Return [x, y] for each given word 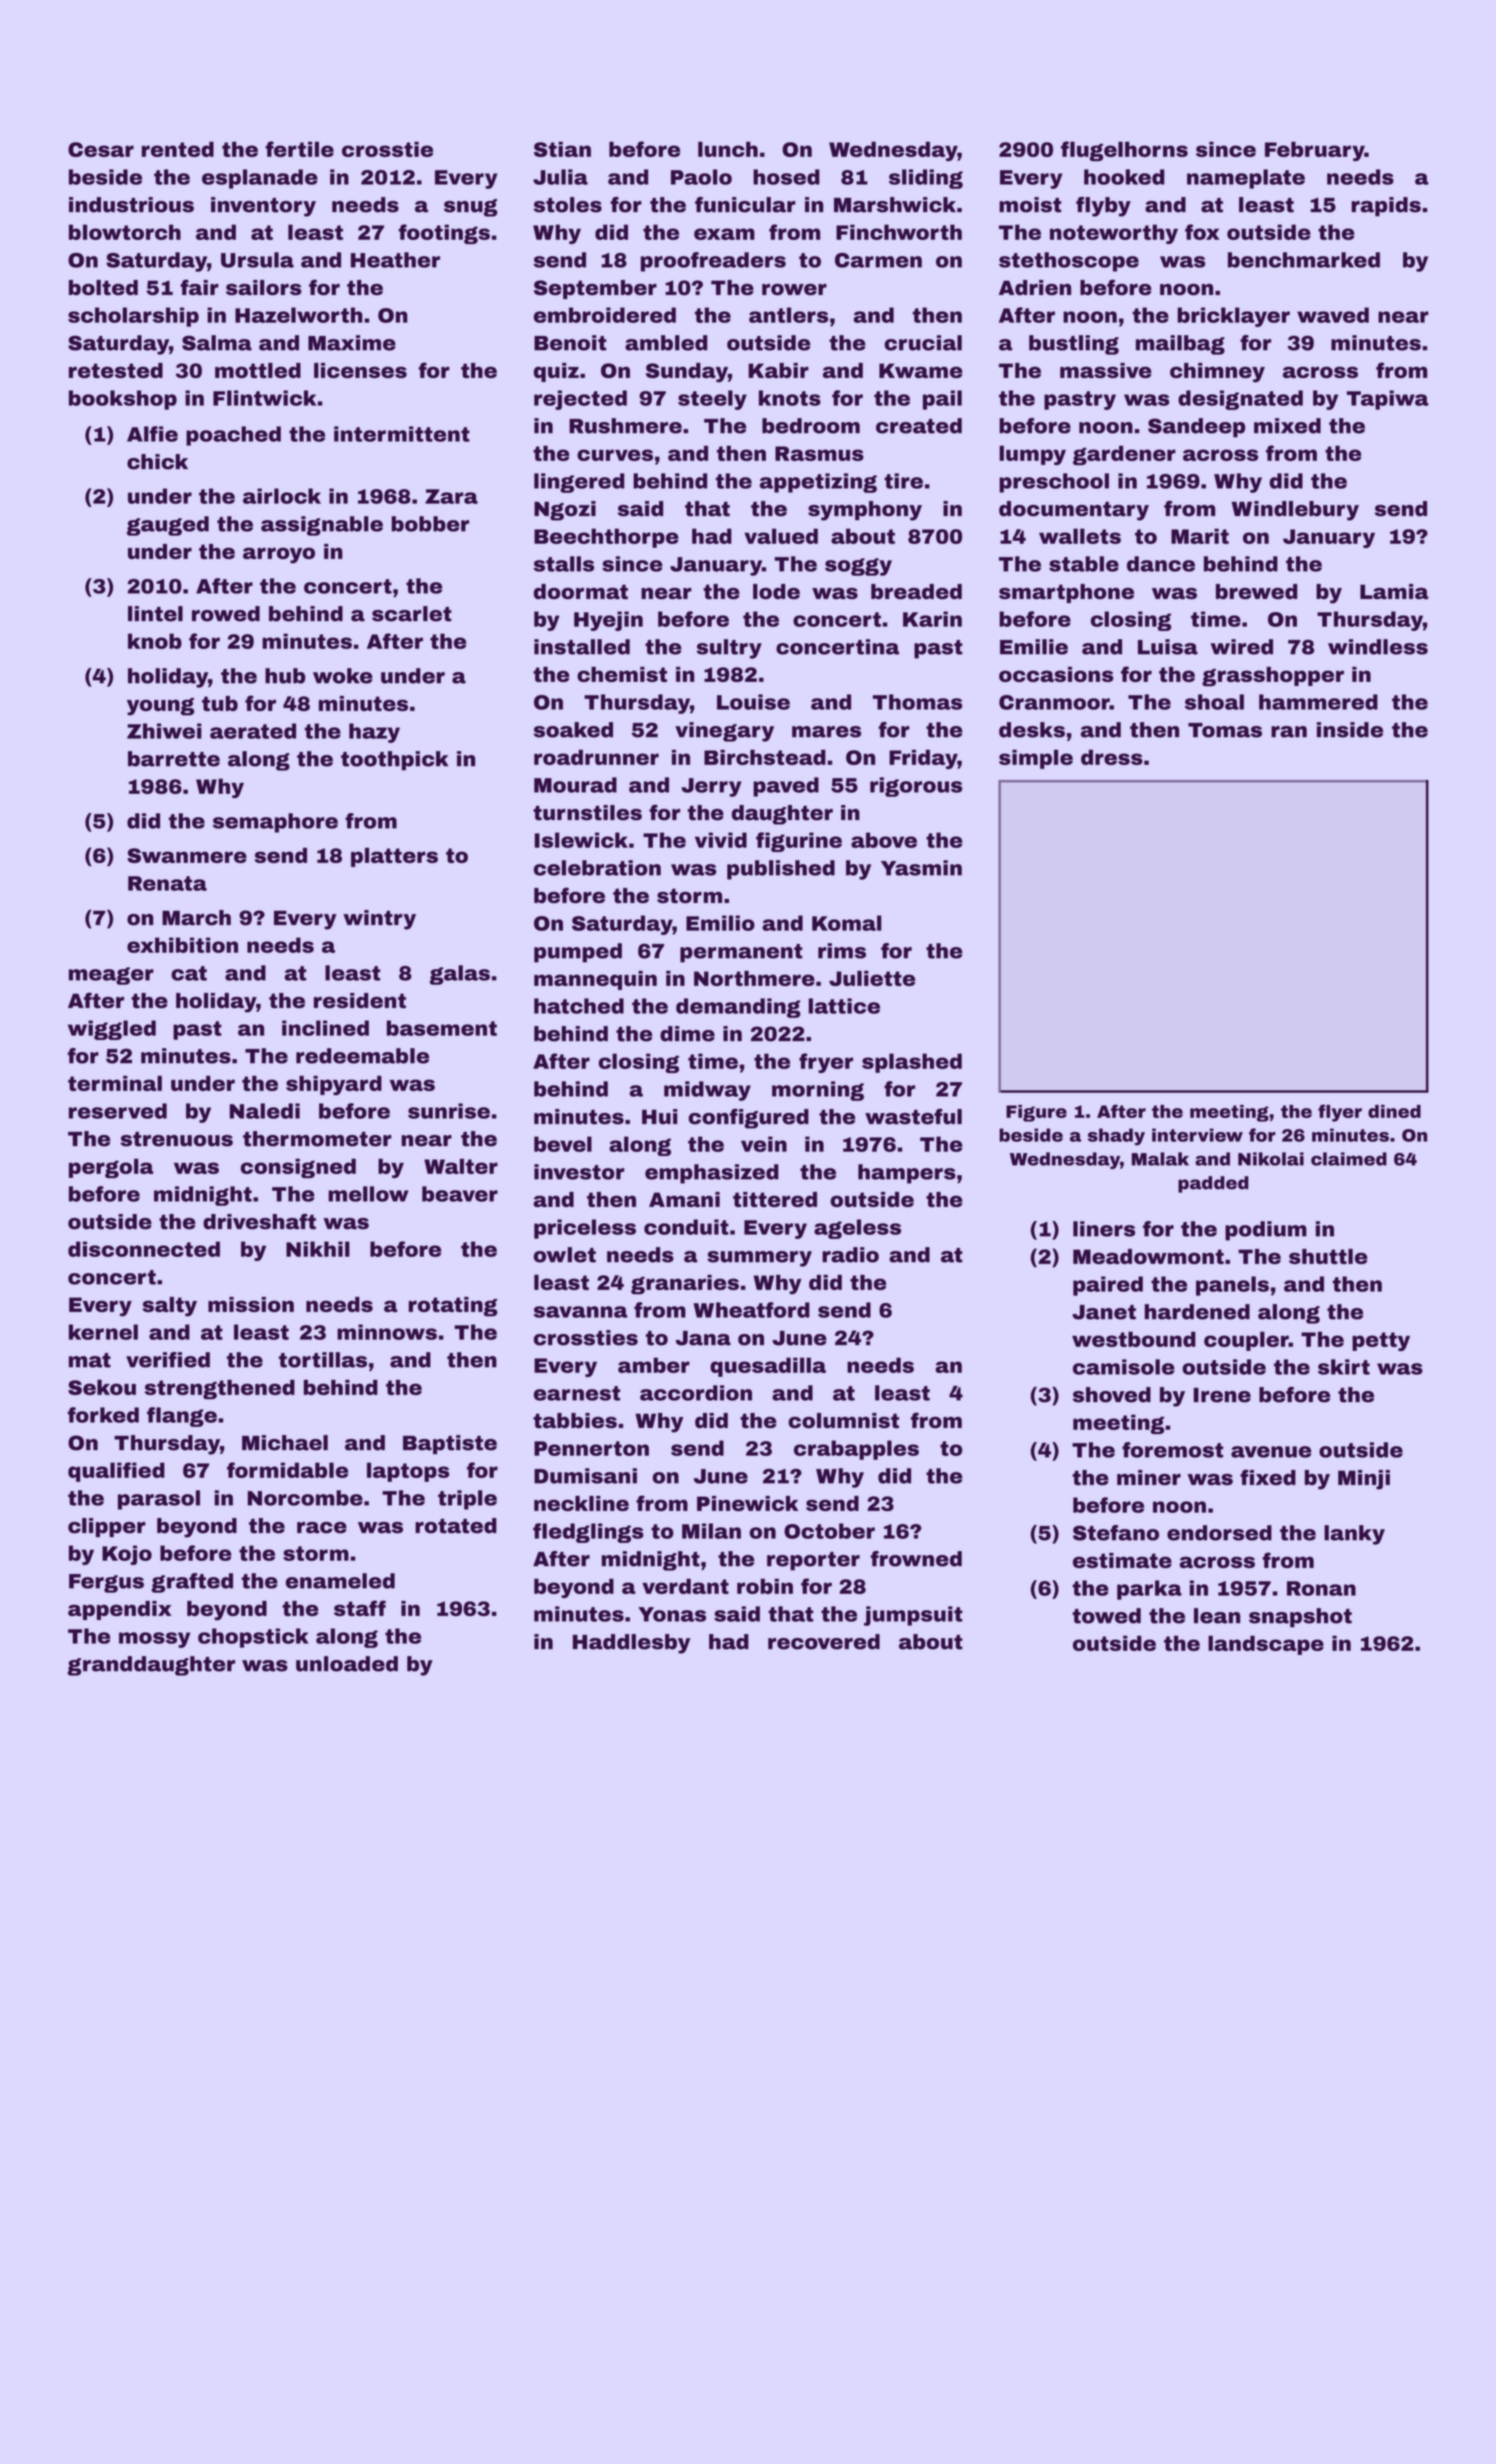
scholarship [133, 317]
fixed [1268, 1477]
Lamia [1394, 592]
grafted [192, 1583]
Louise [753, 702]
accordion [696, 1393]
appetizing [818, 483]
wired [1241, 647]
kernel [103, 1332]
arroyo [279, 555]
